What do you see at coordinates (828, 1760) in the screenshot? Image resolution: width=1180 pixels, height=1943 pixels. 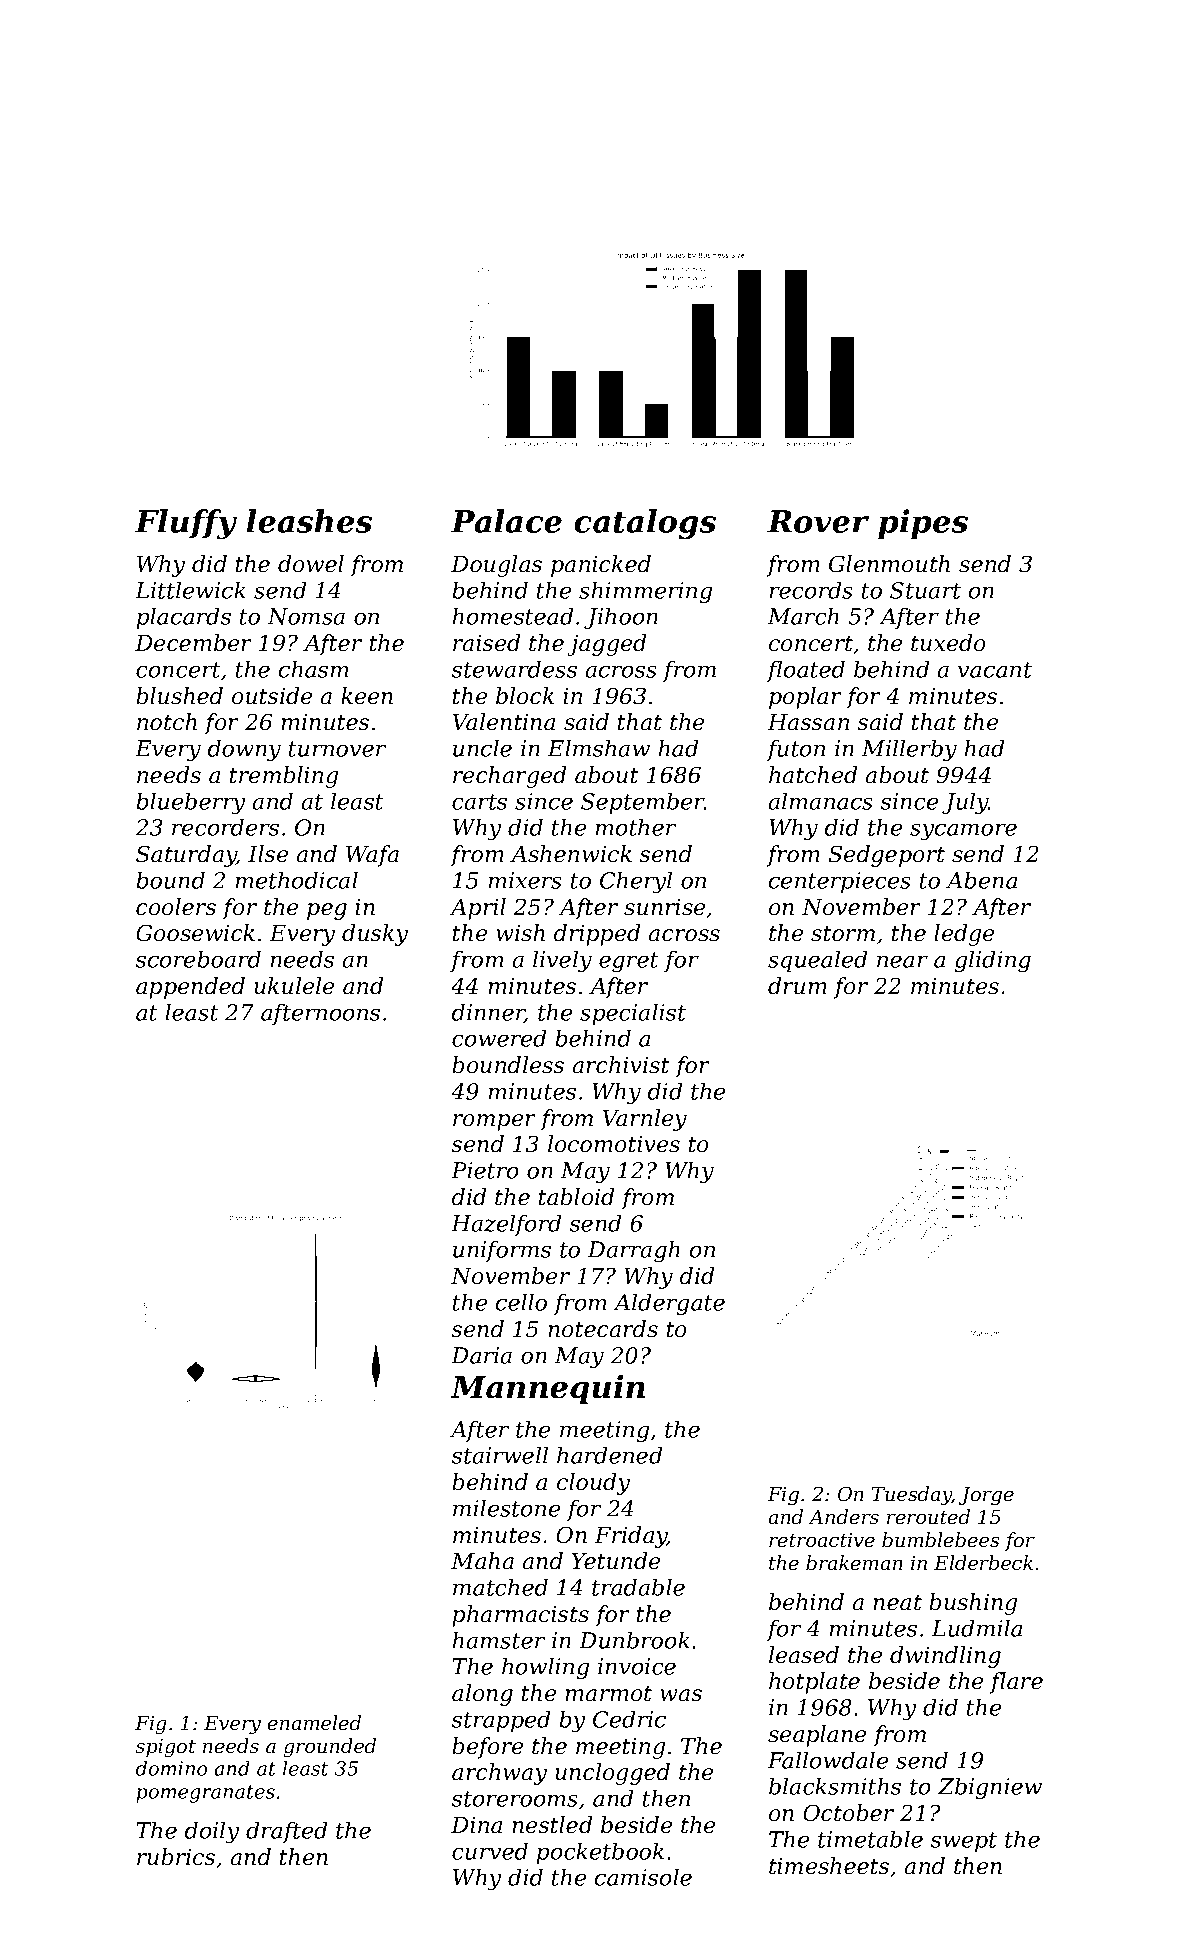 I see `Fallowdale` at bounding box center [828, 1760].
